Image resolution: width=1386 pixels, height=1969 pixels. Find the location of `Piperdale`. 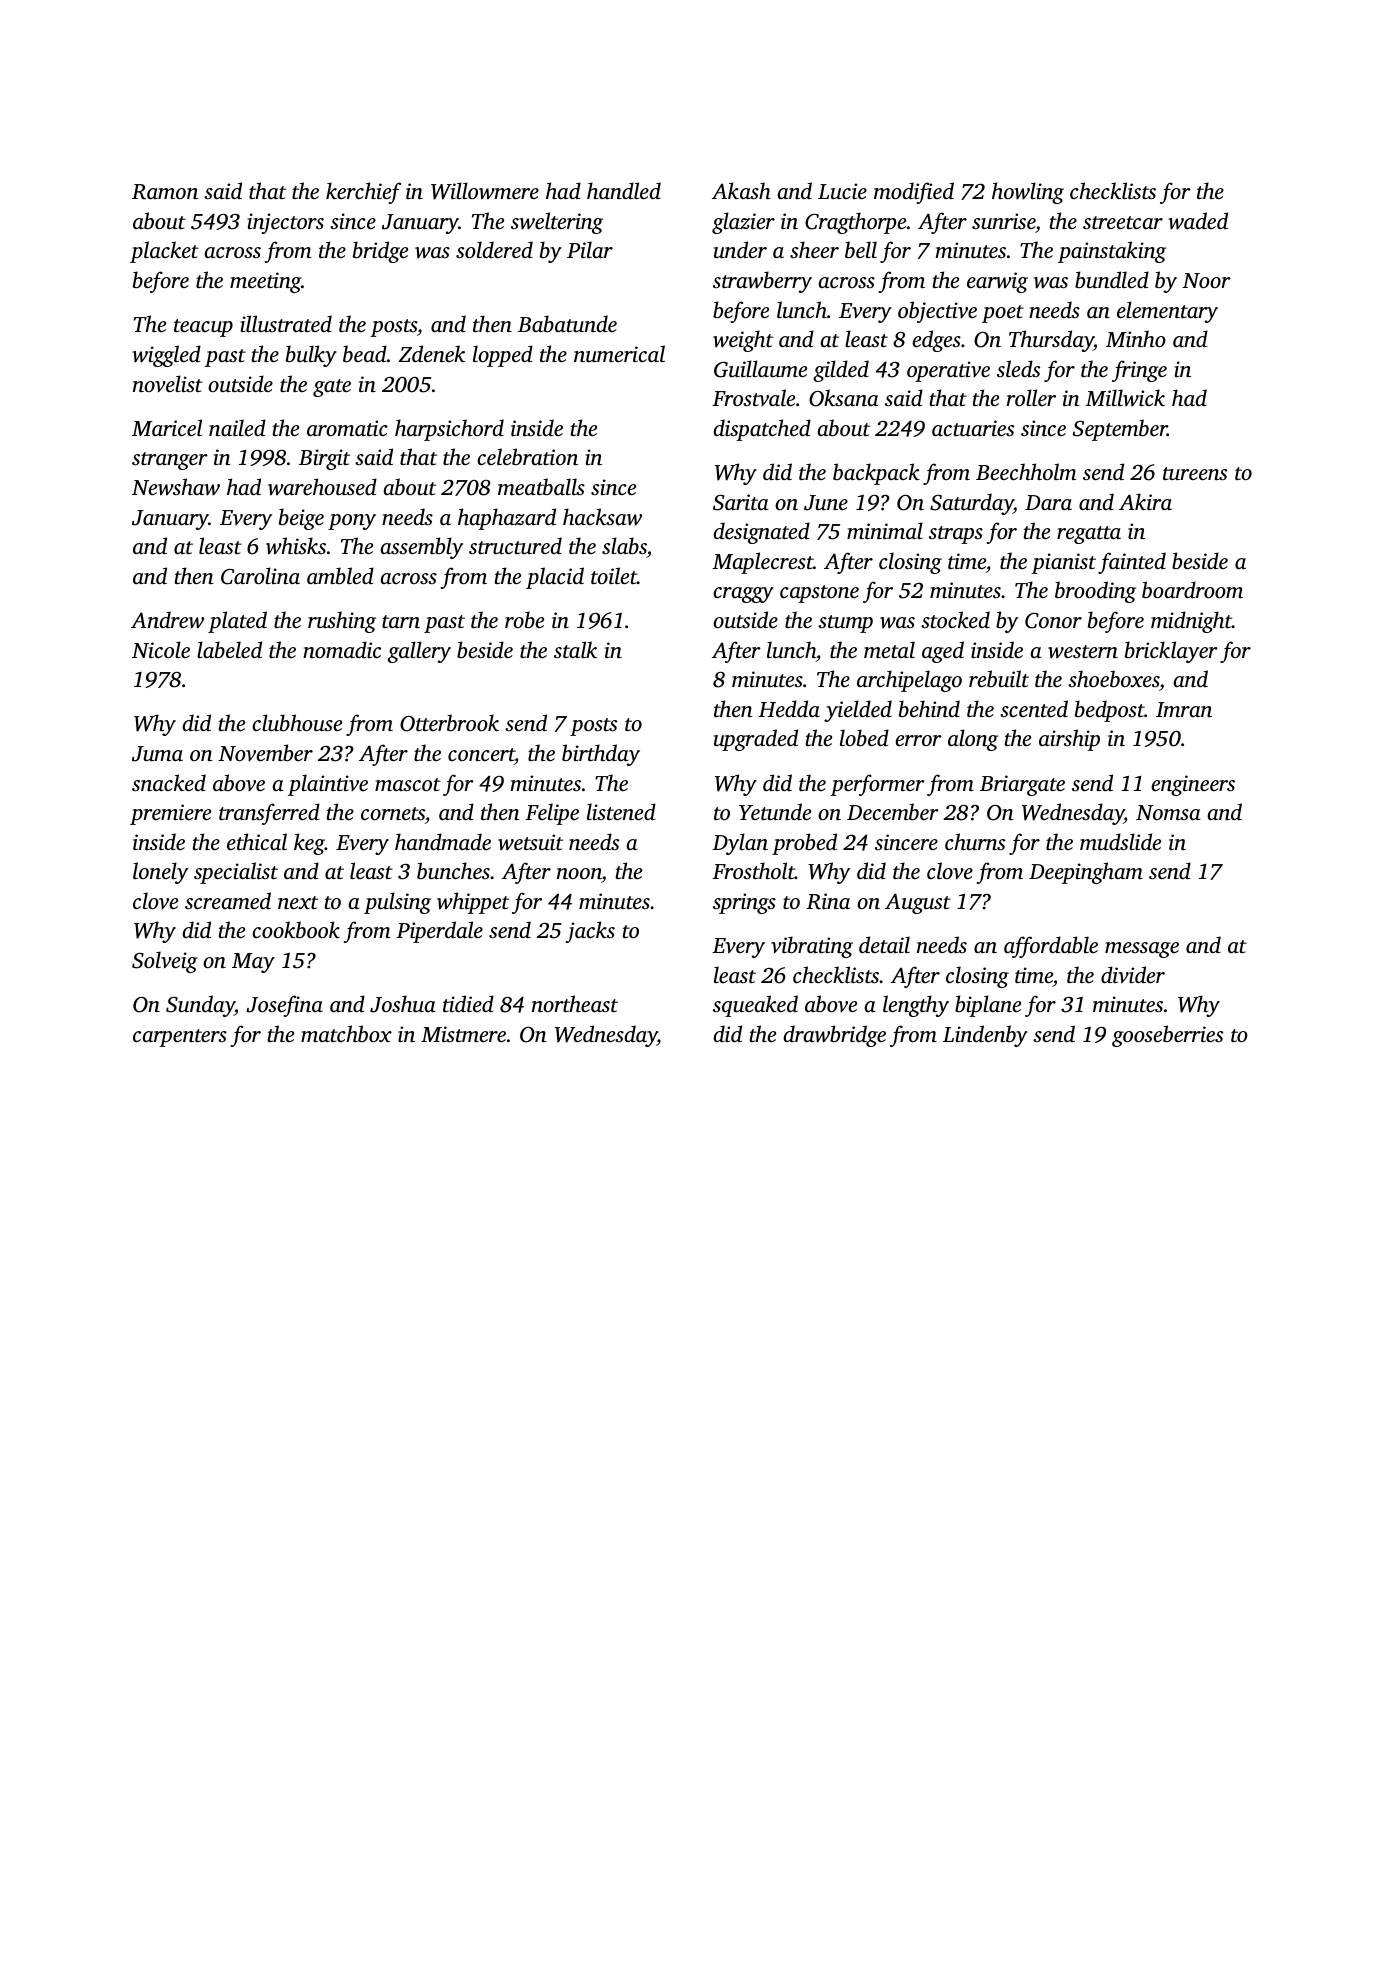

Piperdale is located at coordinates (439, 932).
